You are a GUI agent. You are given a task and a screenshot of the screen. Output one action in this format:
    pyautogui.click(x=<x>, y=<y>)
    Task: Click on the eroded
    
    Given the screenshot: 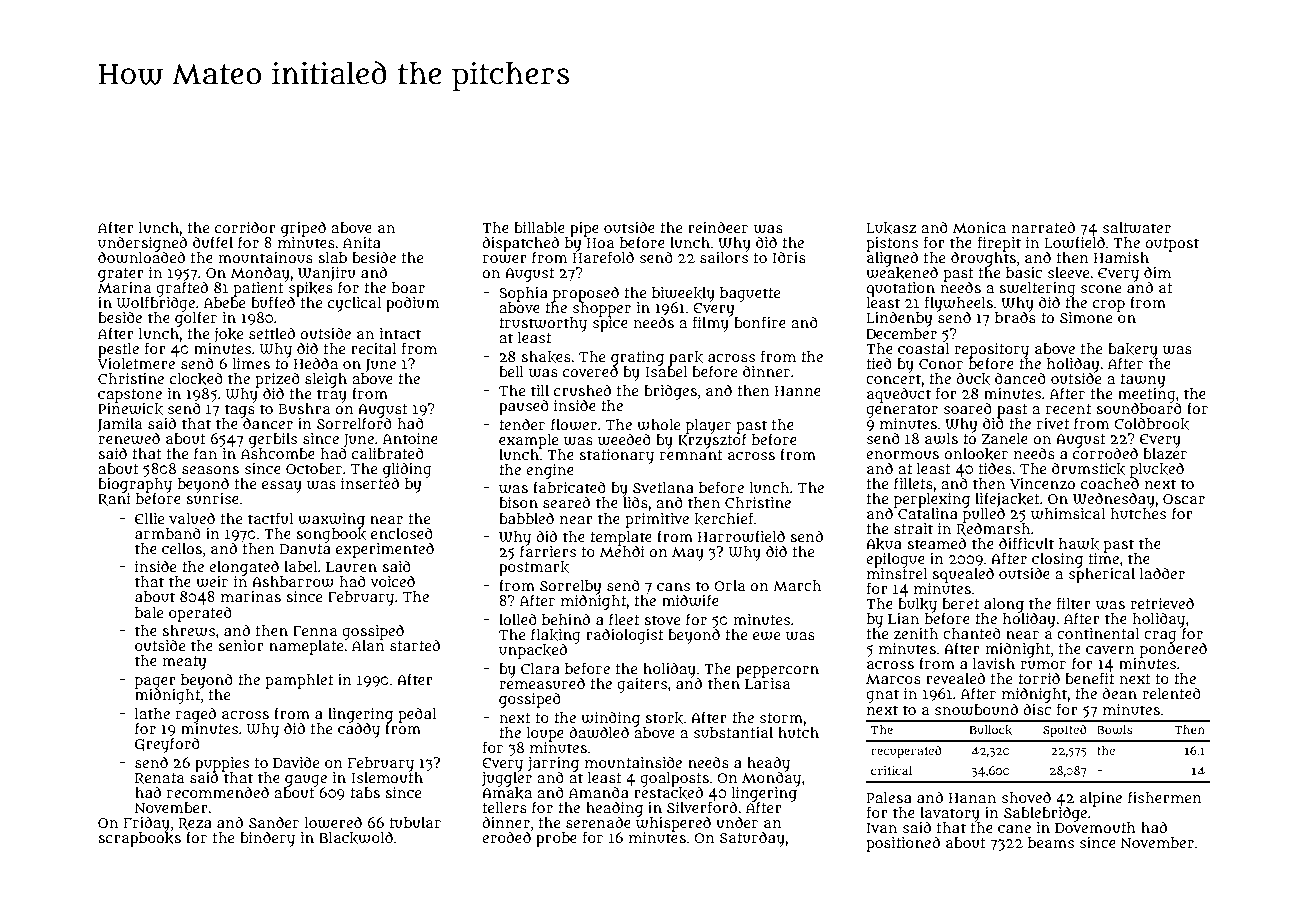 What is the action you would take?
    pyautogui.click(x=506, y=837)
